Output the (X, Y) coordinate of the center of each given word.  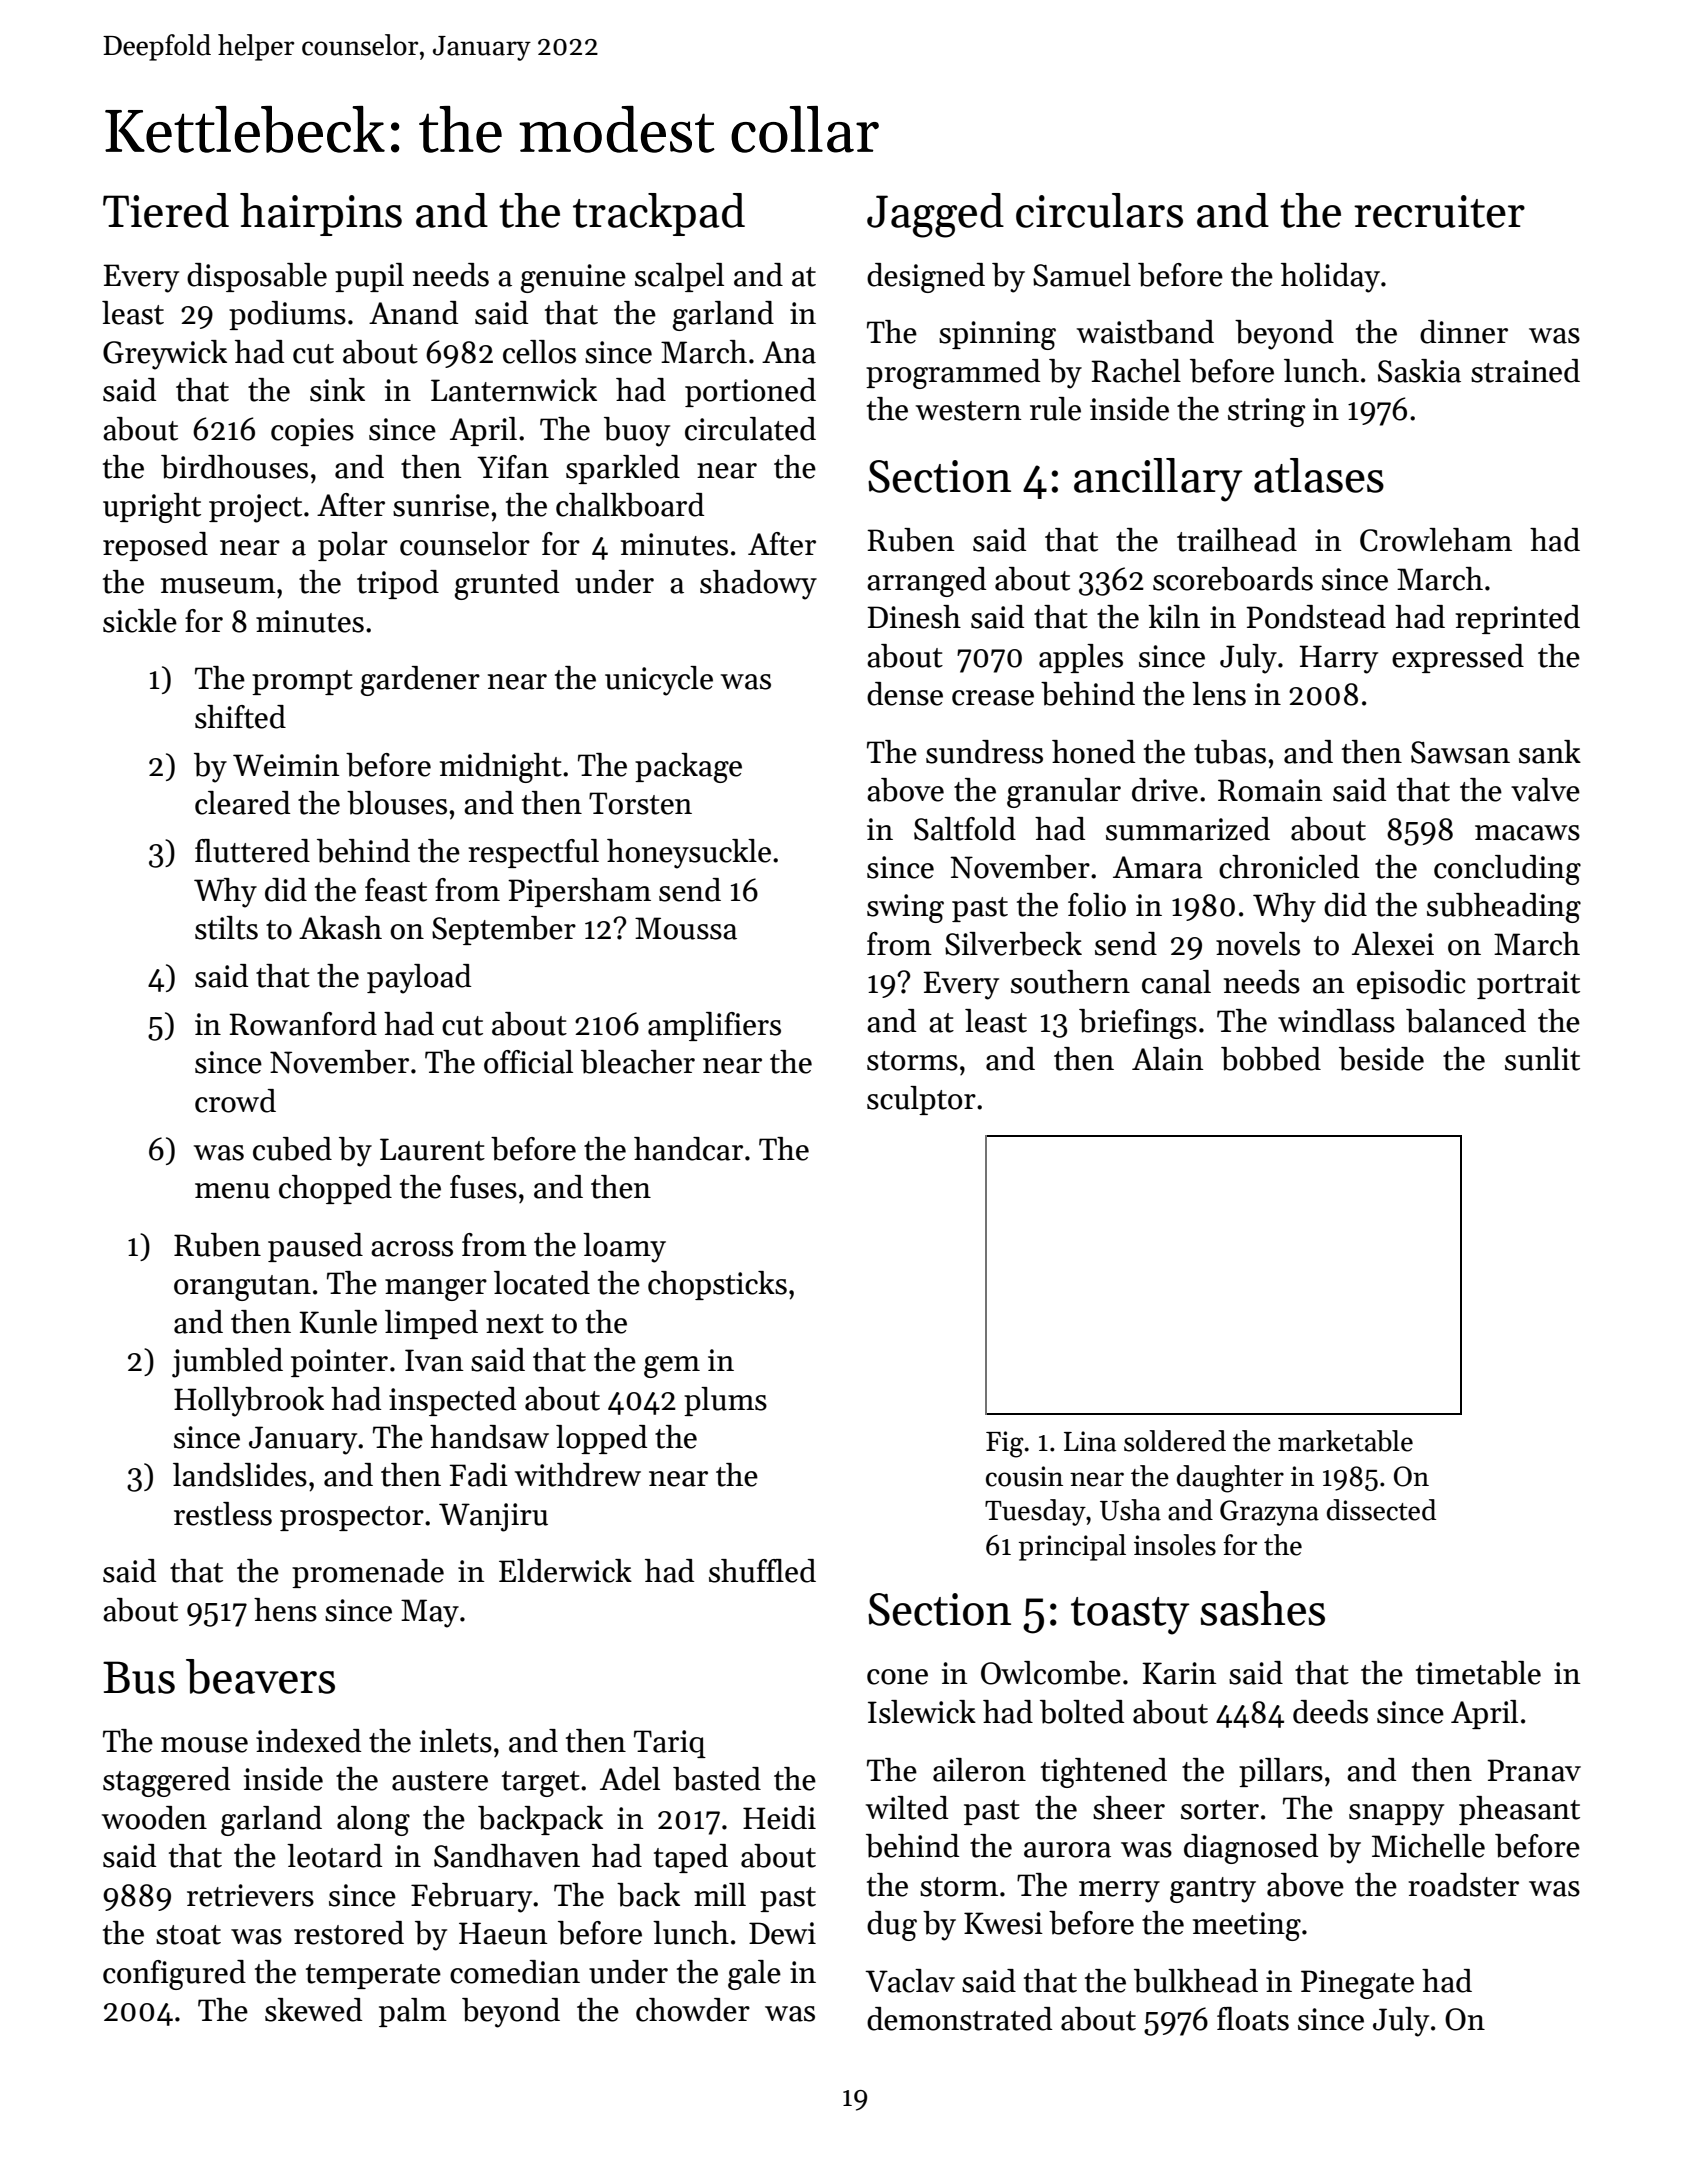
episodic (1411, 984)
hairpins (321, 214)
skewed (313, 2010)
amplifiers (714, 1026)
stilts (226, 928)
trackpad (659, 214)
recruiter (1439, 211)
